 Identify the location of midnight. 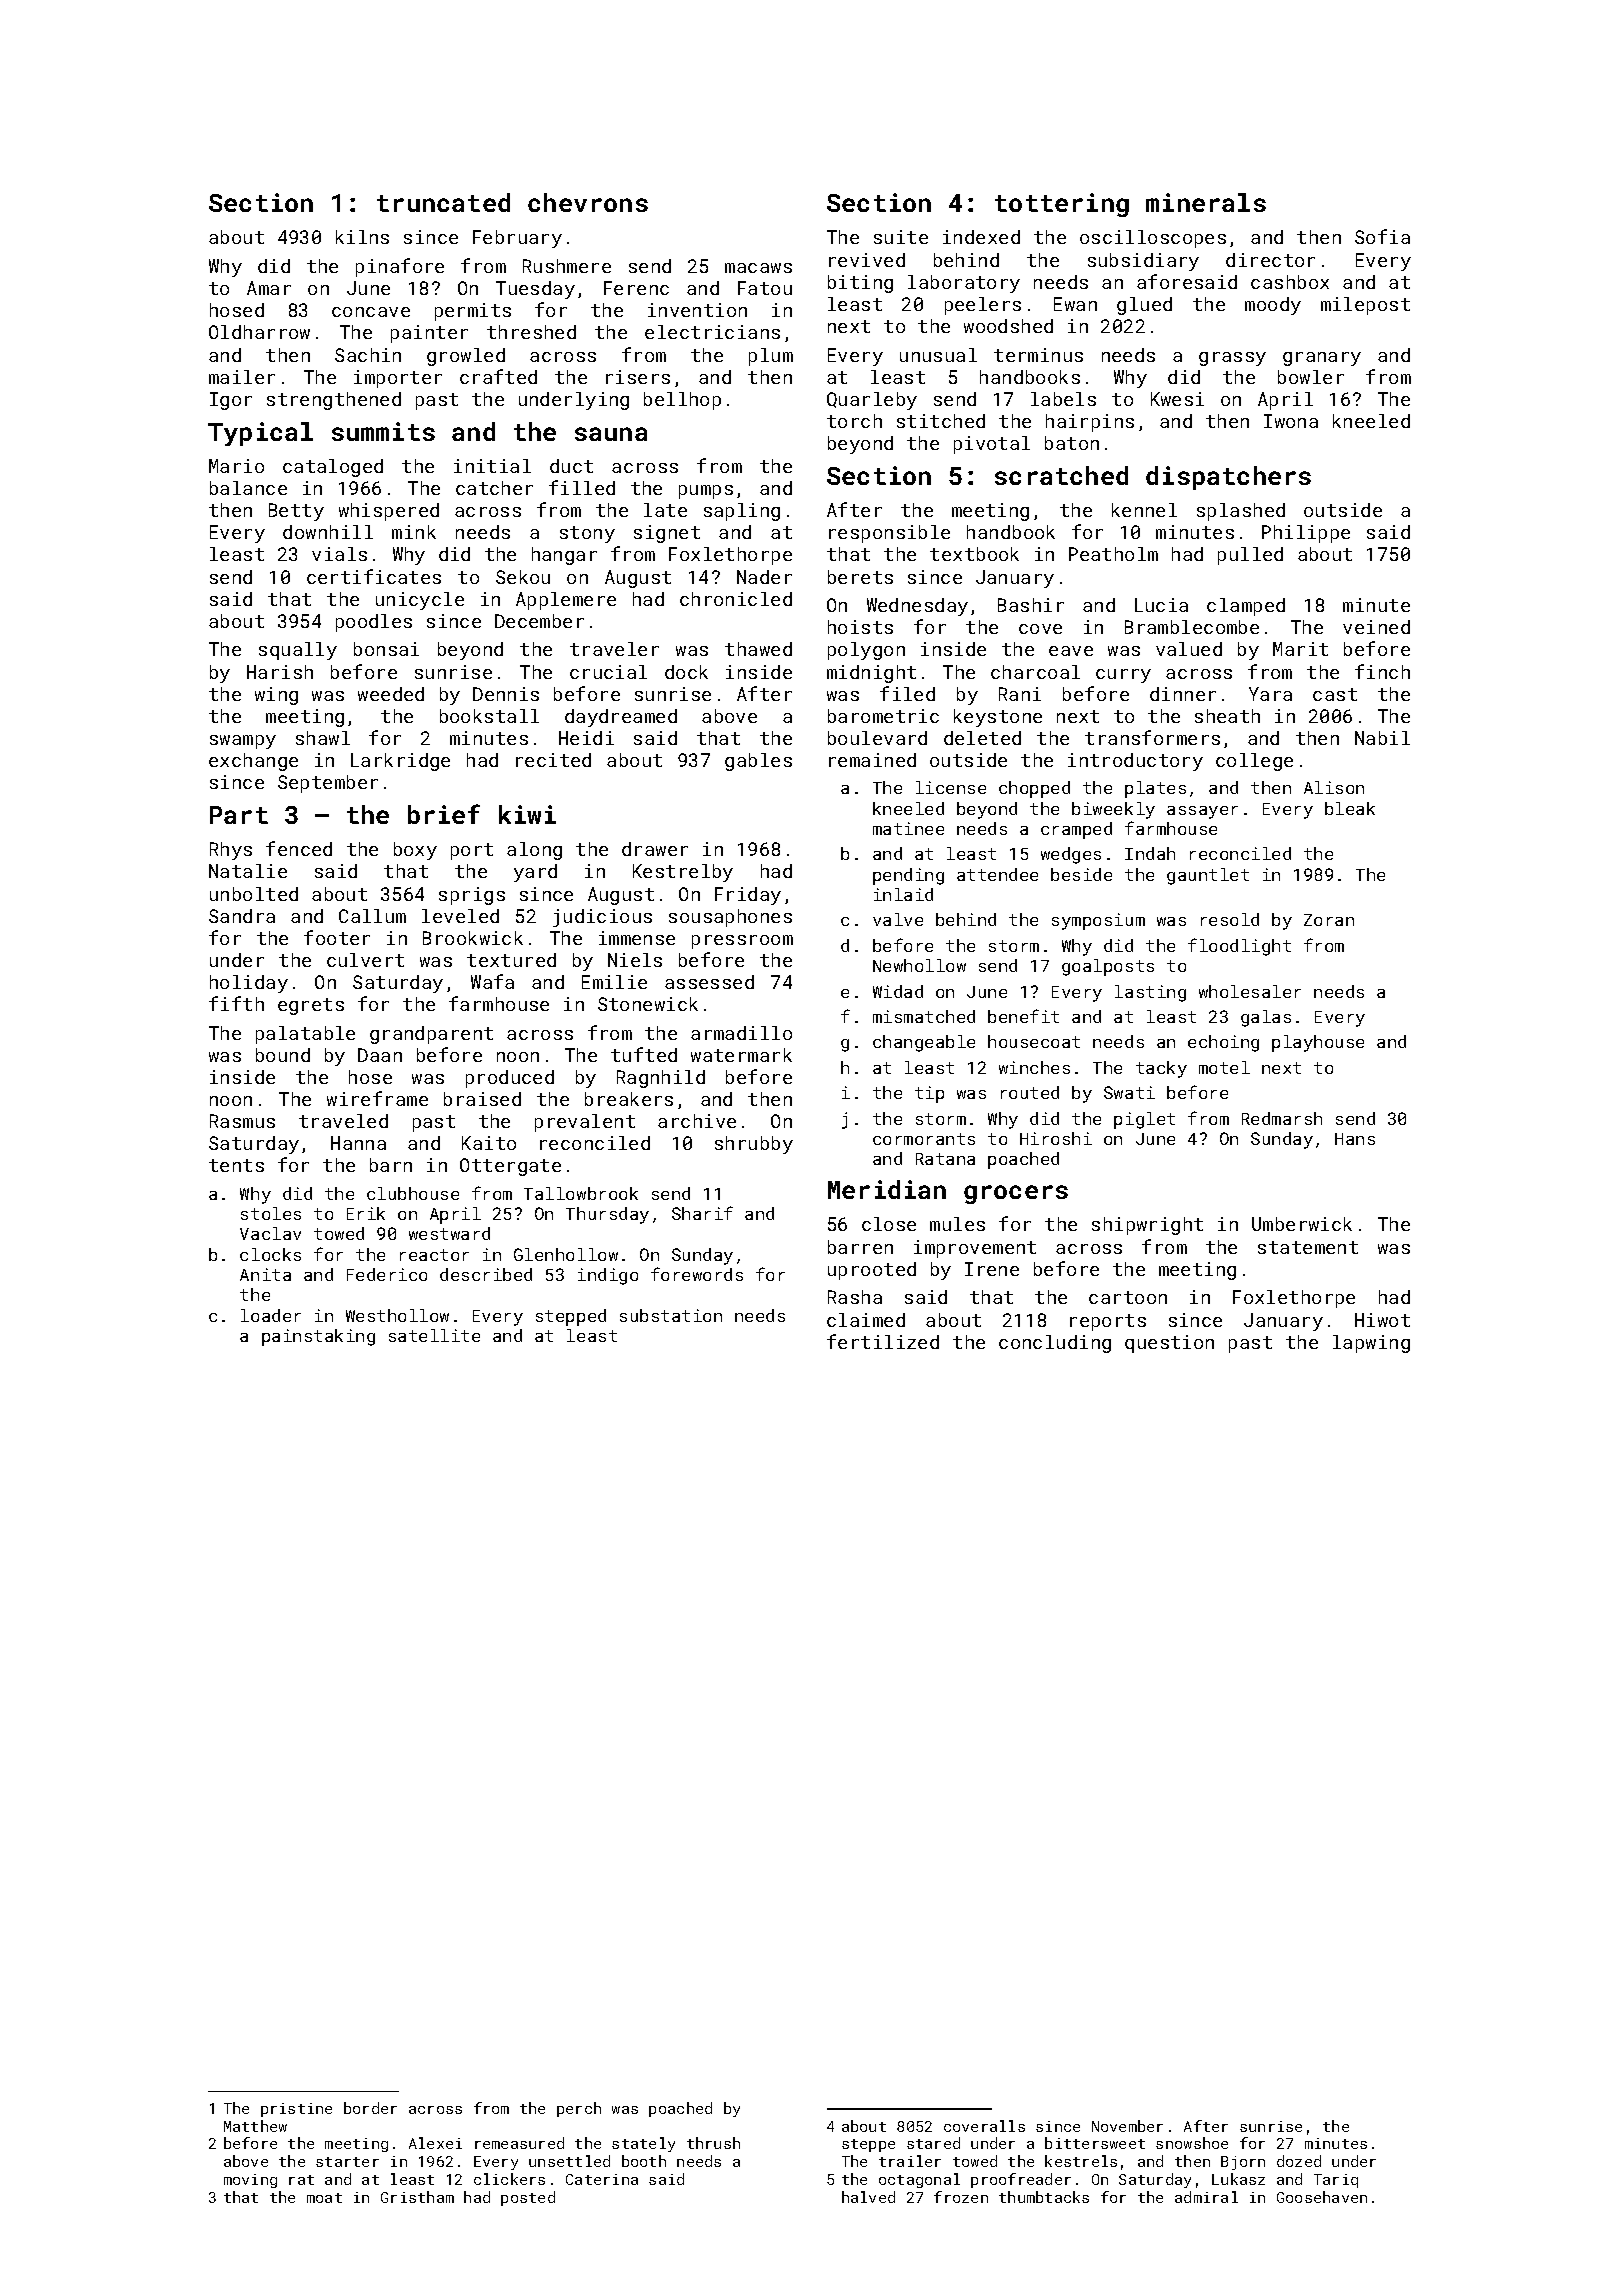
(871, 674).
